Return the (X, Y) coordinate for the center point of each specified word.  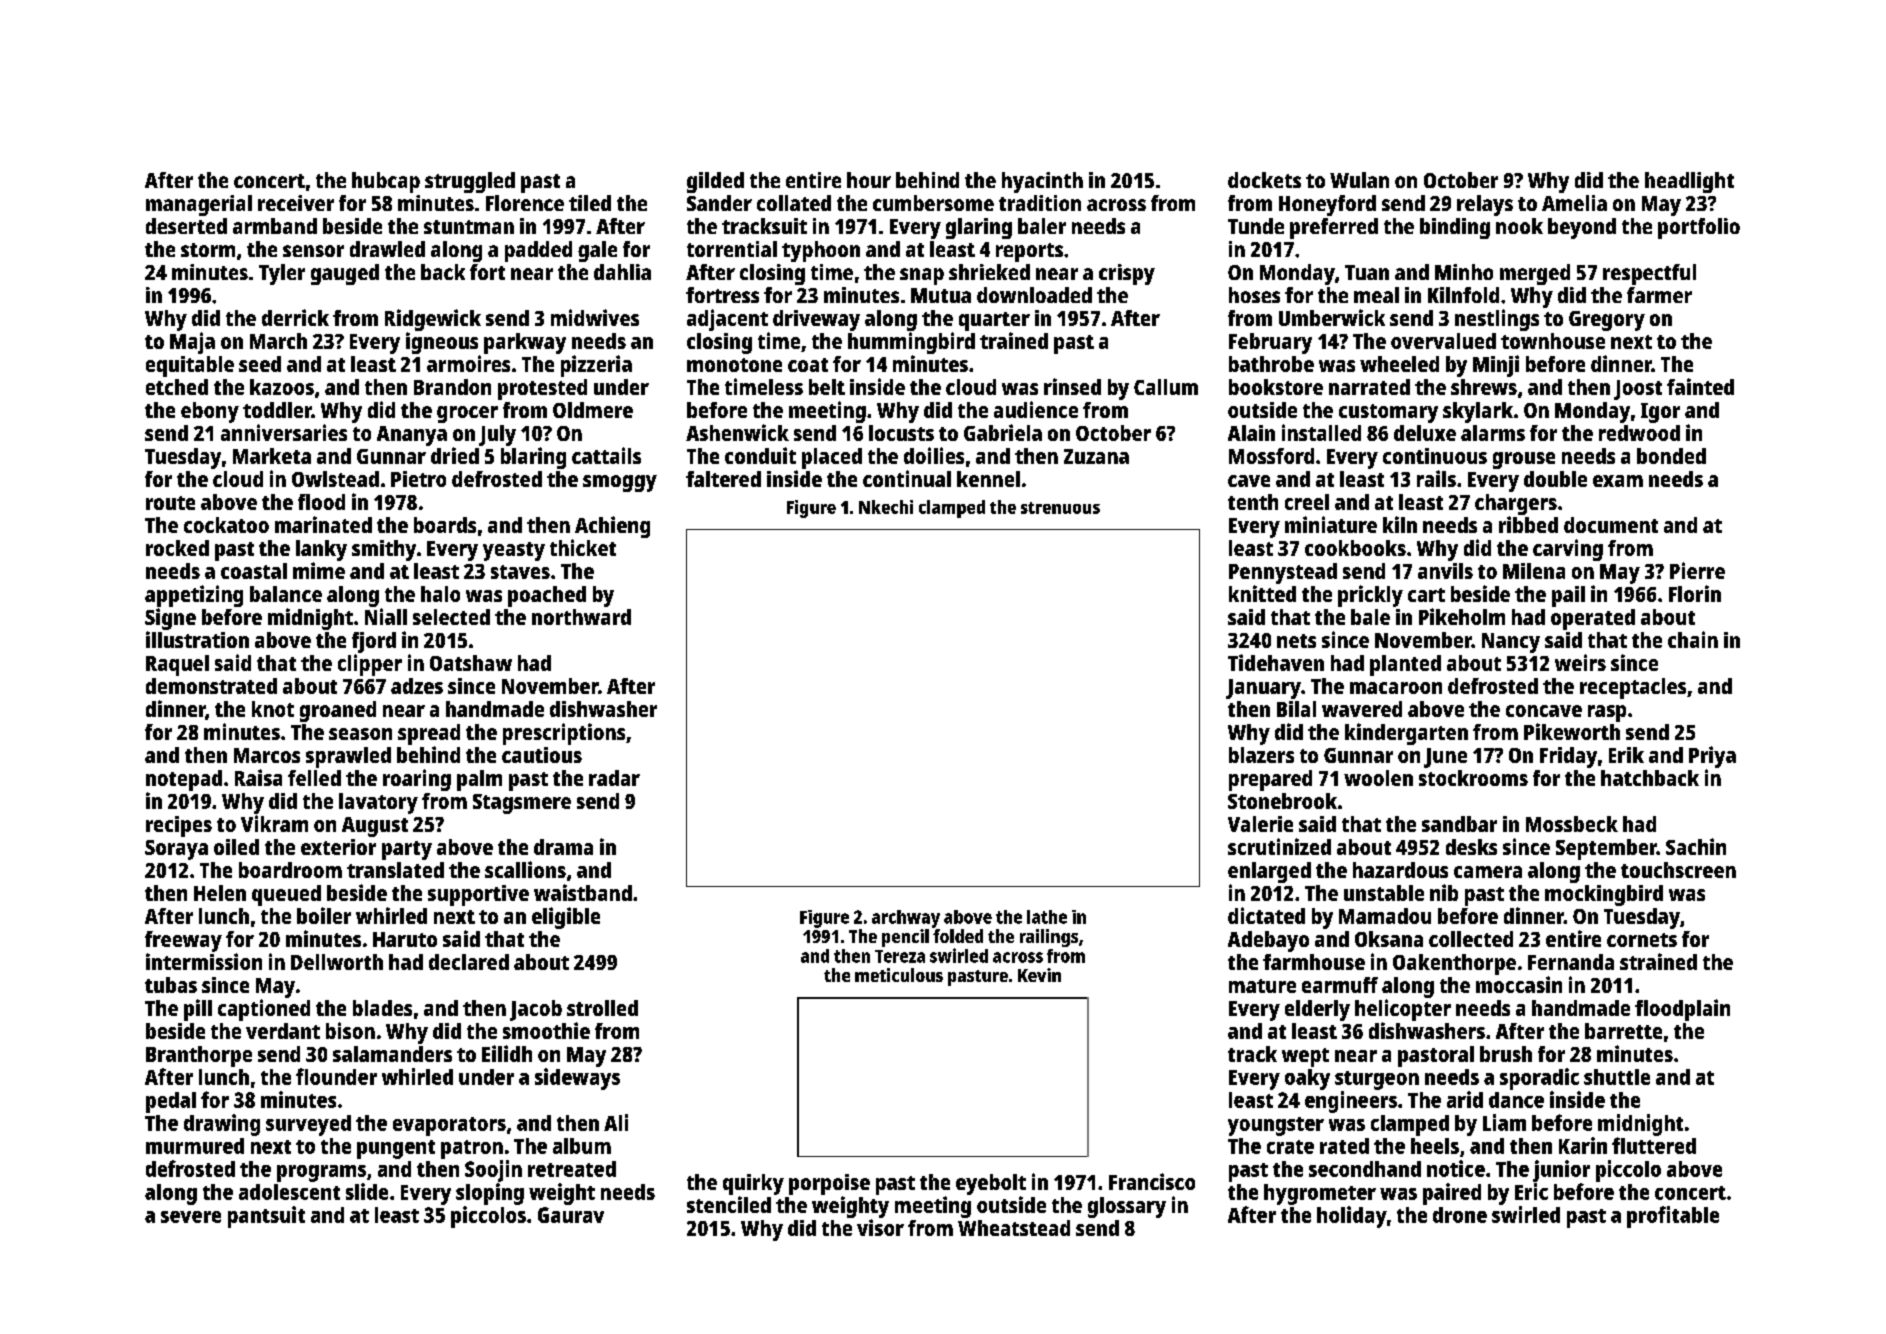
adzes (417, 686)
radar (614, 778)
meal (1376, 295)
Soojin (493, 1171)
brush (1506, 1054)
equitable (190, 366)
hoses (1254, 295)
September (1606, 849)
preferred (1334, 228)
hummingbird (911, 343)
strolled (602, 1008)
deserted (186, 226)
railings (1049, 938)
